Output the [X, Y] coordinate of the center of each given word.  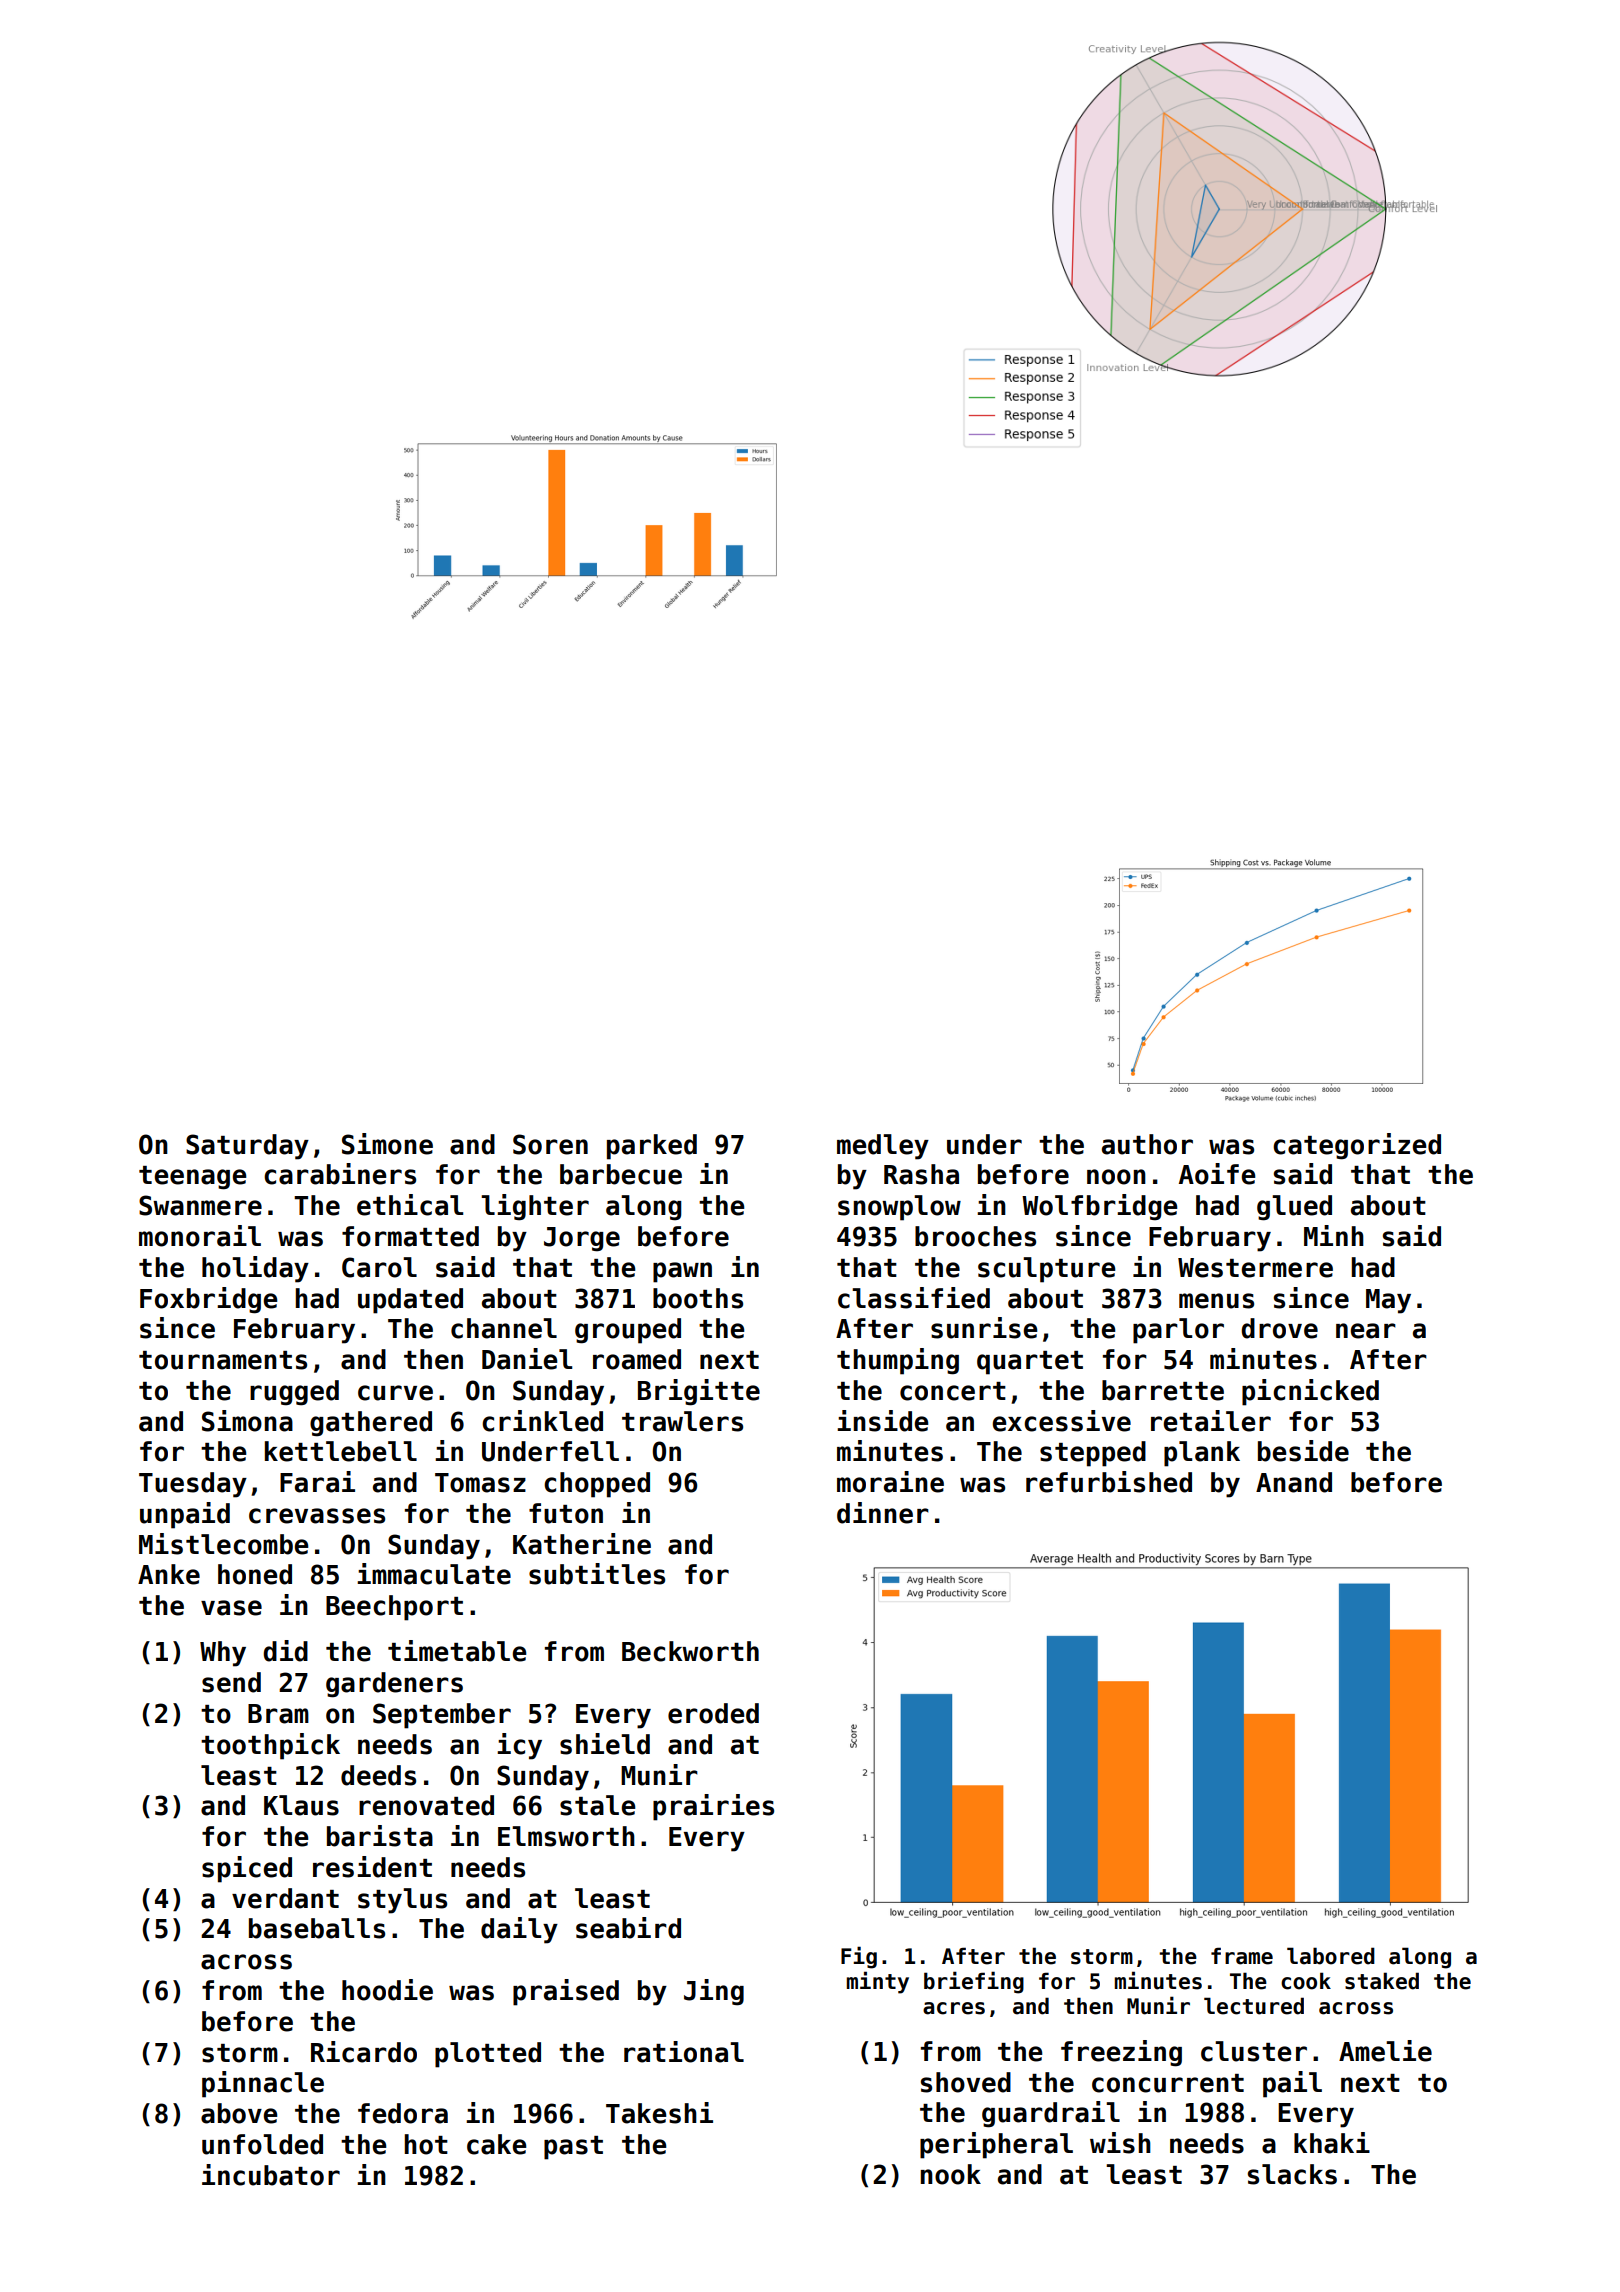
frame [1242, 1956]
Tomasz [480, 1483]
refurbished [1109, 1482]
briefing [974, 1982]
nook [950, 2174]
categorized [1357, 1146]
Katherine [582, 1544]
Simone [387, 1144]
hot [426, 2144]
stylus [402, 1901]
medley [883, 1147]
